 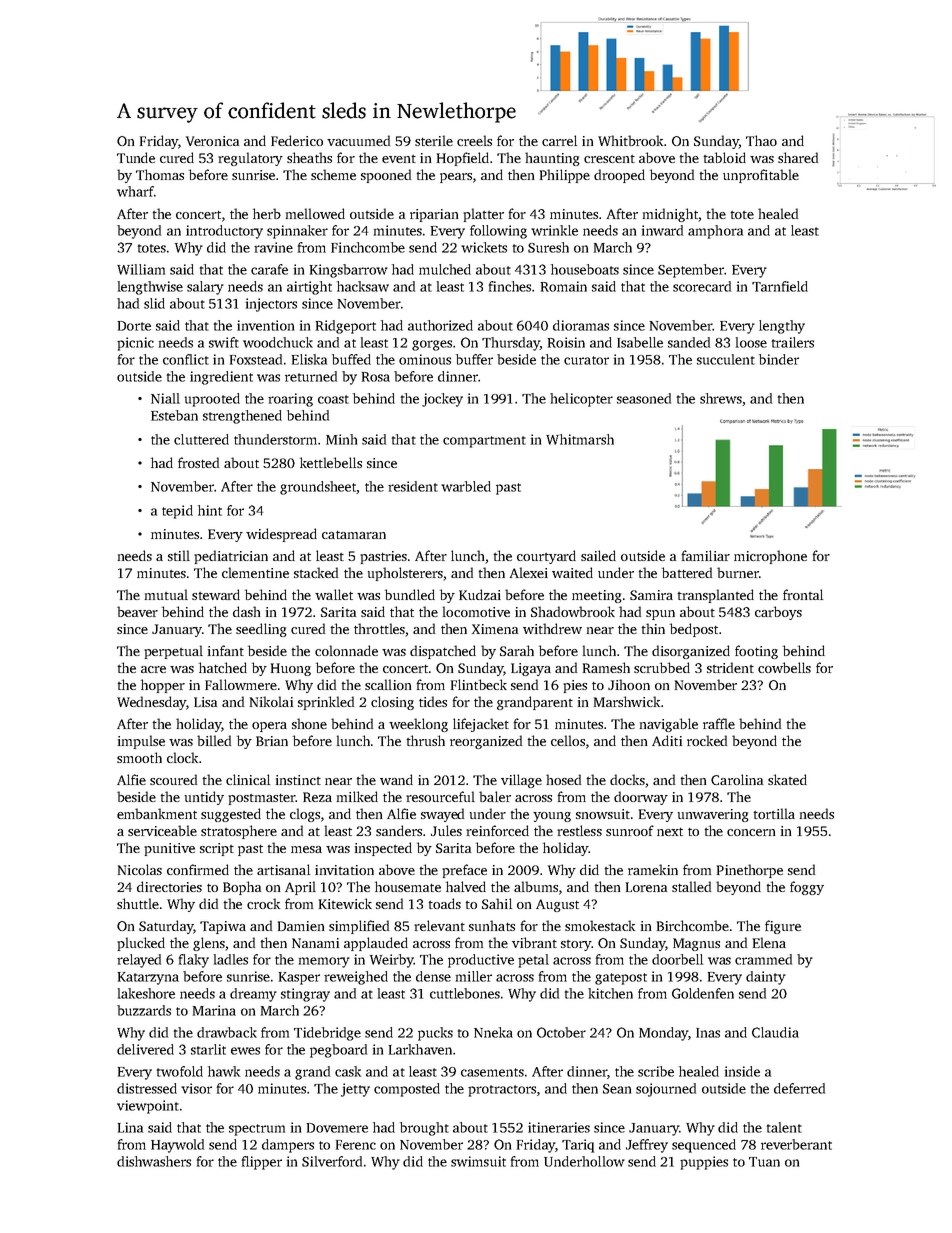 I want to click on shrews, so click(x=721, y=398).
